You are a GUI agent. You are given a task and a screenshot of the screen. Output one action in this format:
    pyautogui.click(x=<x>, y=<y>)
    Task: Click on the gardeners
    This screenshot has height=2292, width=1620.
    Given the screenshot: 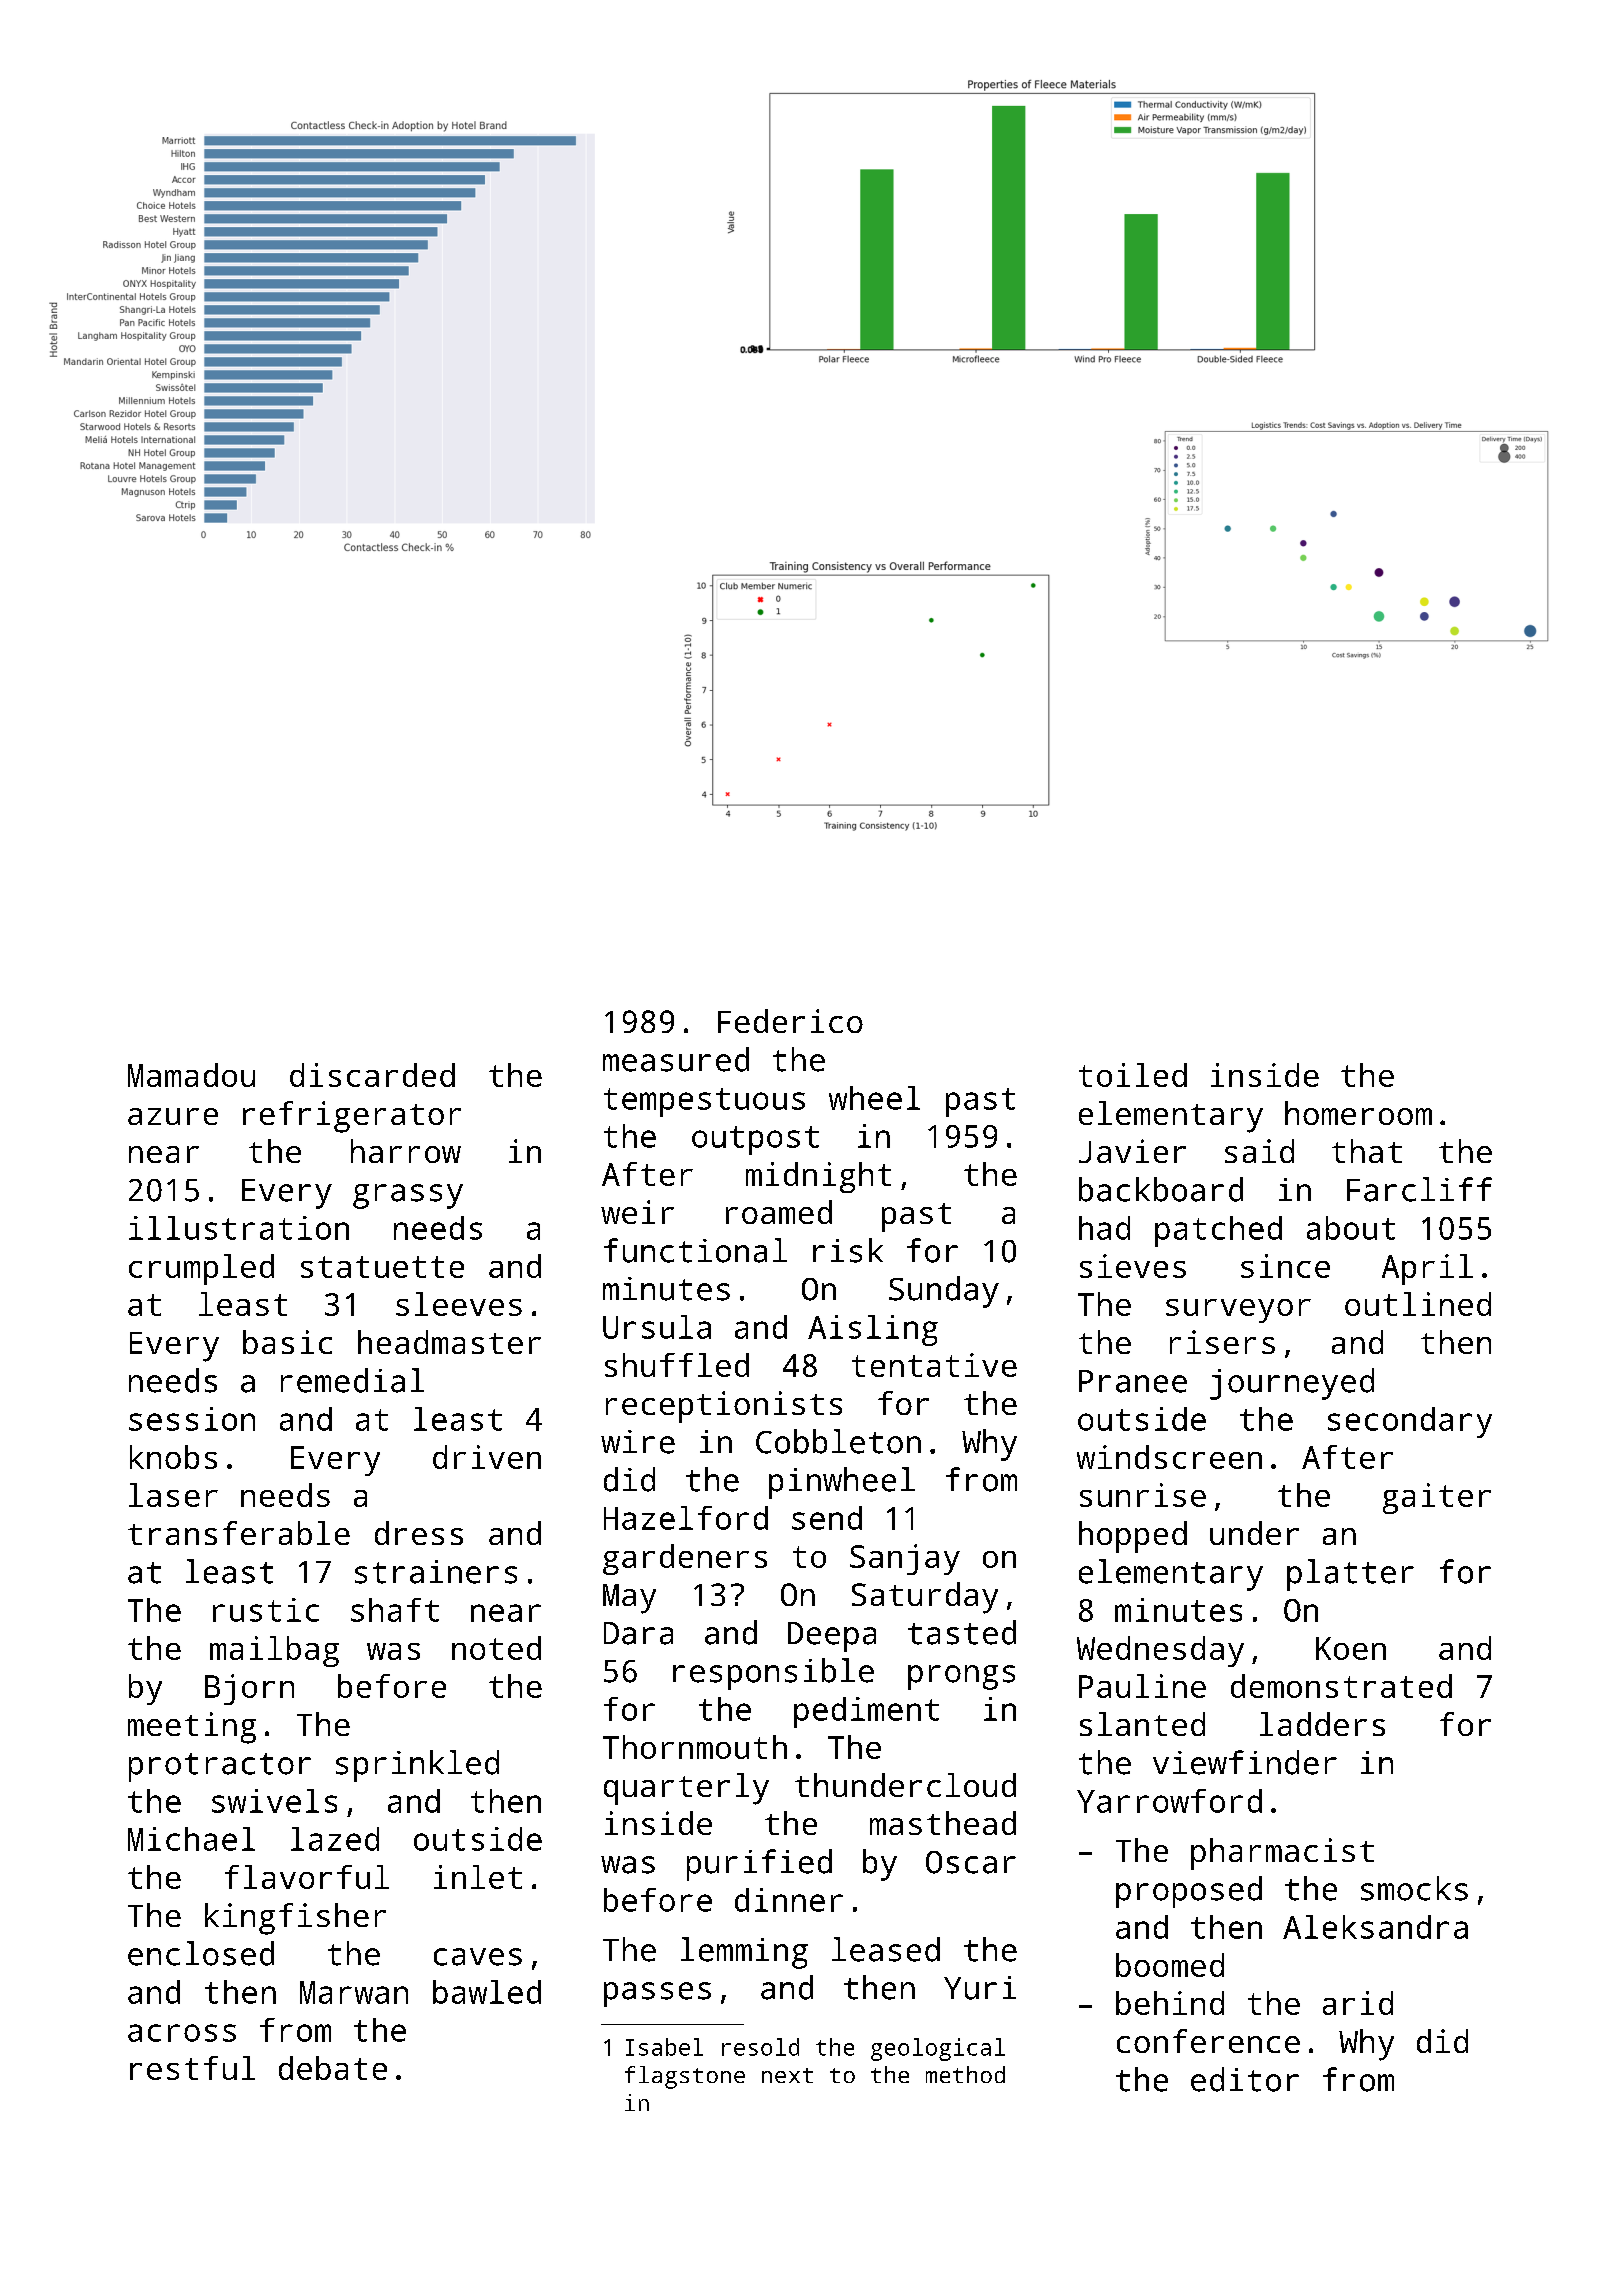 What is the action you would take?
    pyautogui.click(x=685, y=1559)
